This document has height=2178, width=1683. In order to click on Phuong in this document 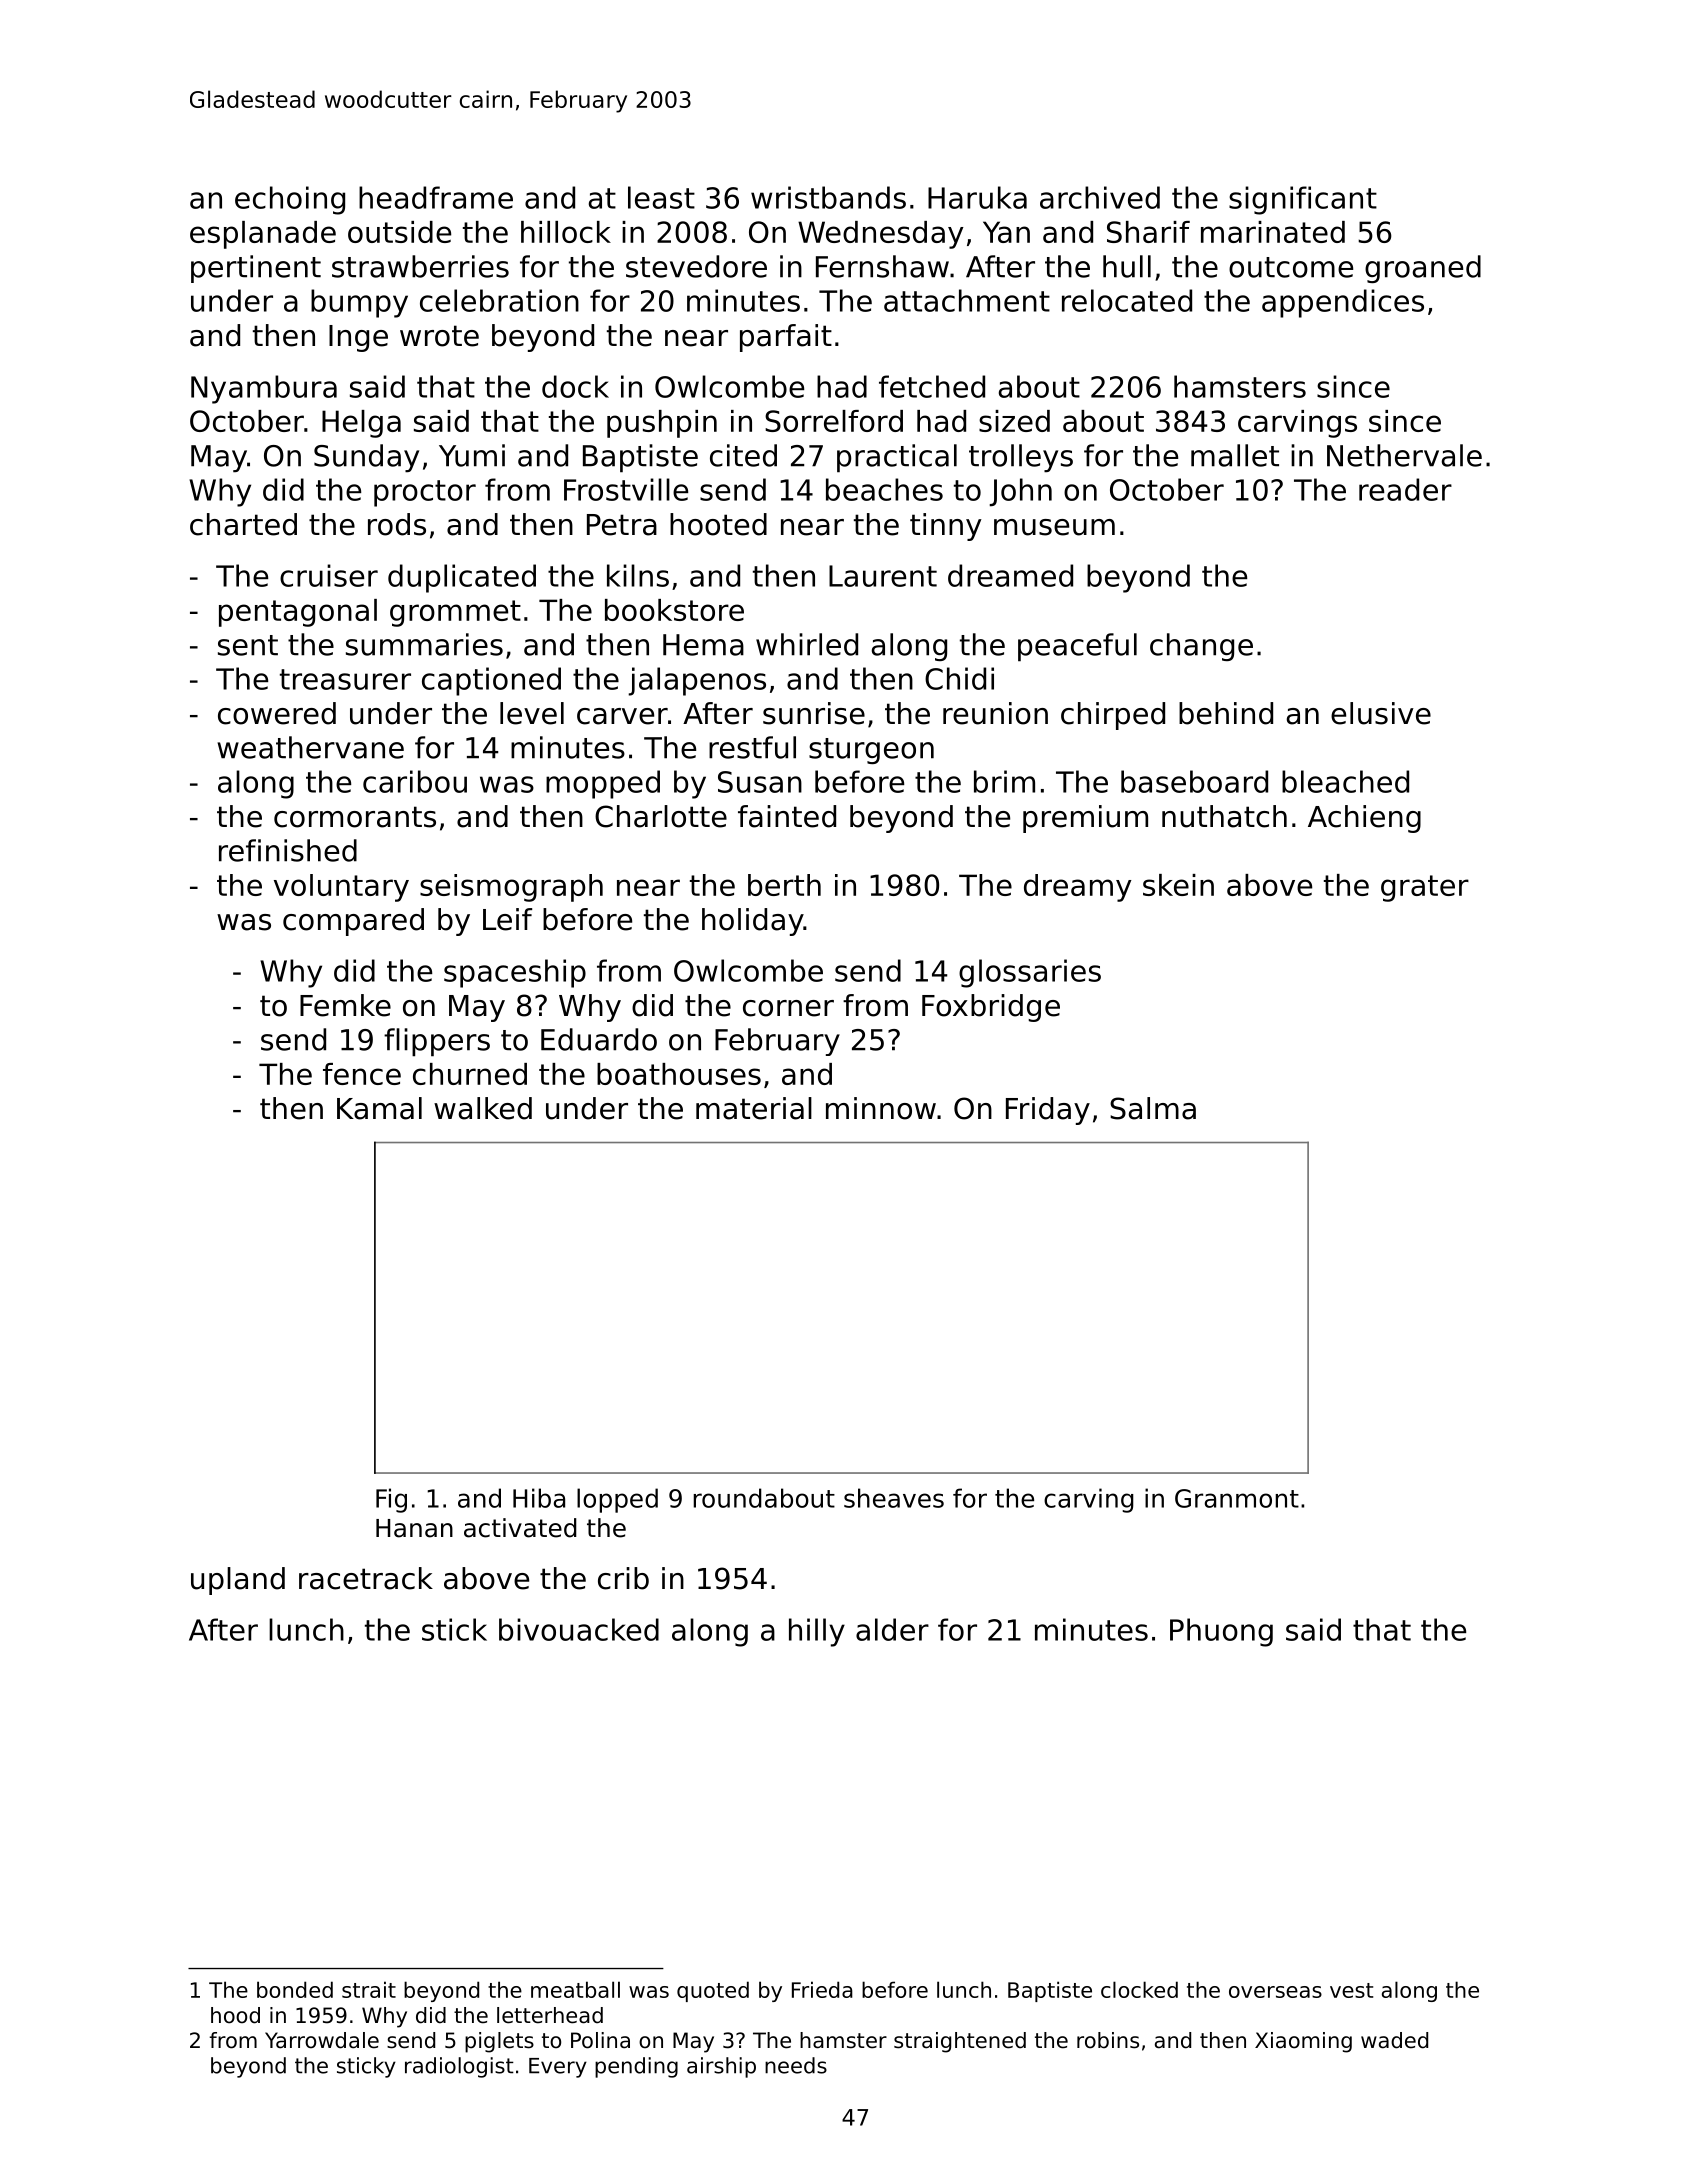, I will do `click(1221, 1632)`.
